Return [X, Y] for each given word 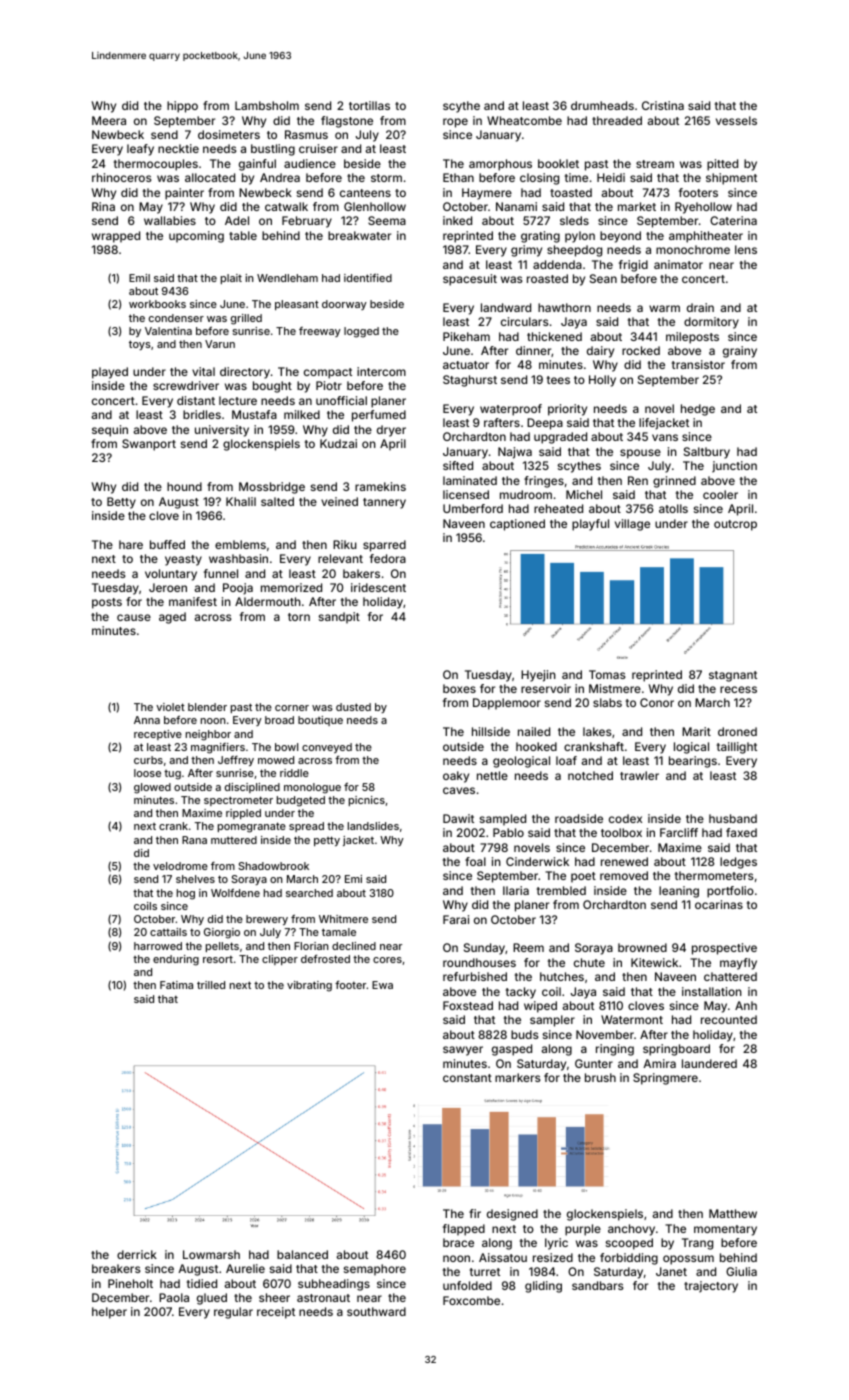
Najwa [515, 453]
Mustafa [254, 414]
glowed [152, 788]
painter [184, 194]
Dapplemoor [507, 704]
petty [327, 841]
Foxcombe [471, 1300]
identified [368, 278]
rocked [641, 350]
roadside [579, 818]
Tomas [607, 674]
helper [109, 1313]
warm [664, 308]
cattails [168, 932]
